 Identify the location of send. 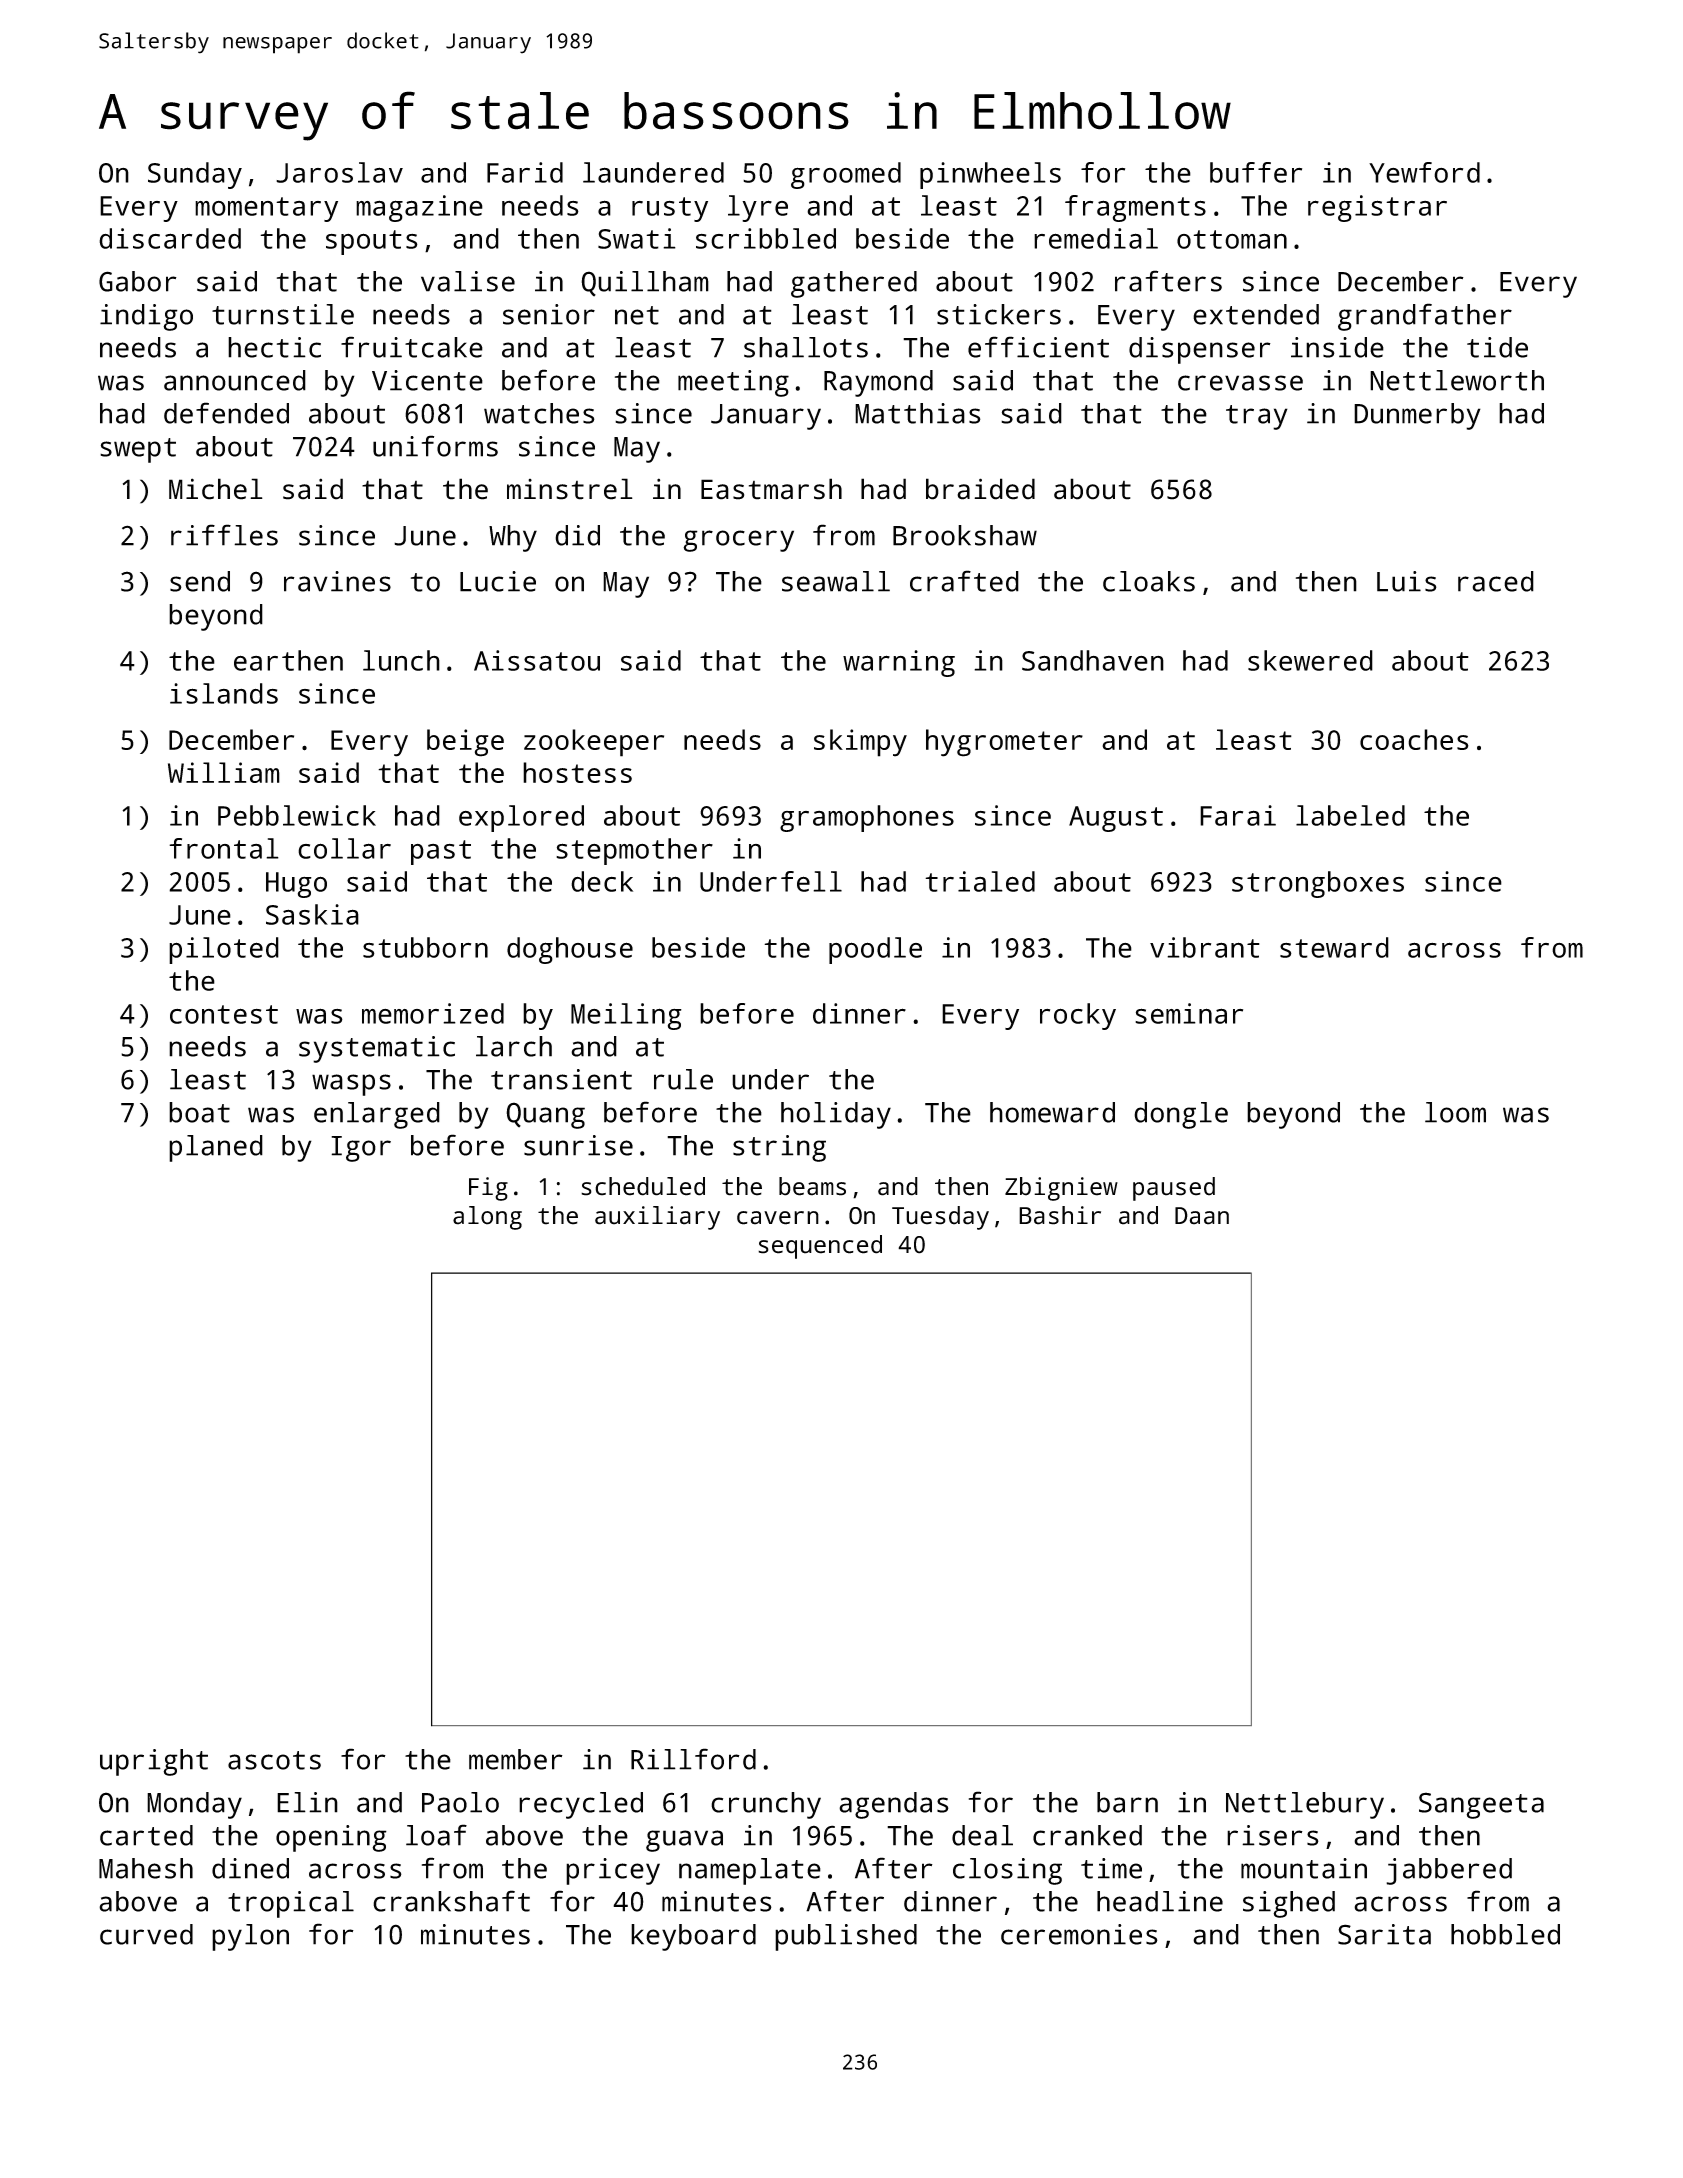
(200, 581).
